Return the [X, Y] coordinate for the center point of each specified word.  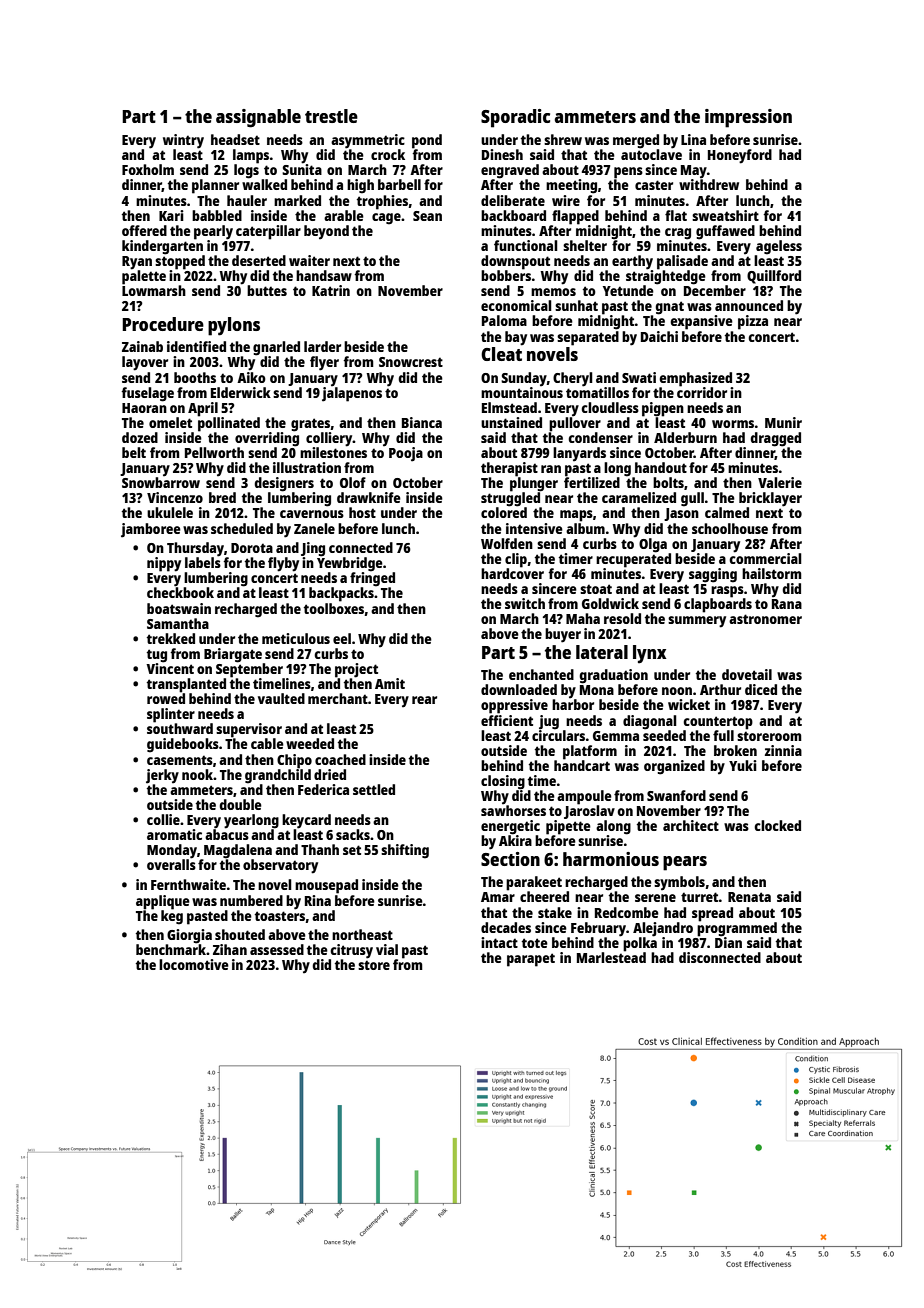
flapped [575, 217]
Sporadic [515, 118]
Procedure [163, 324]
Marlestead [611, 957]
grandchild [278, 776]
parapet [531, 960]
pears [685, 863]
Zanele [314, 528]
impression [748, 118]
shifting [405, 851]
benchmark [171, 949]
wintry [183, 141]
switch [525, 603]
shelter [585, 245]
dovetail [747, 674]
